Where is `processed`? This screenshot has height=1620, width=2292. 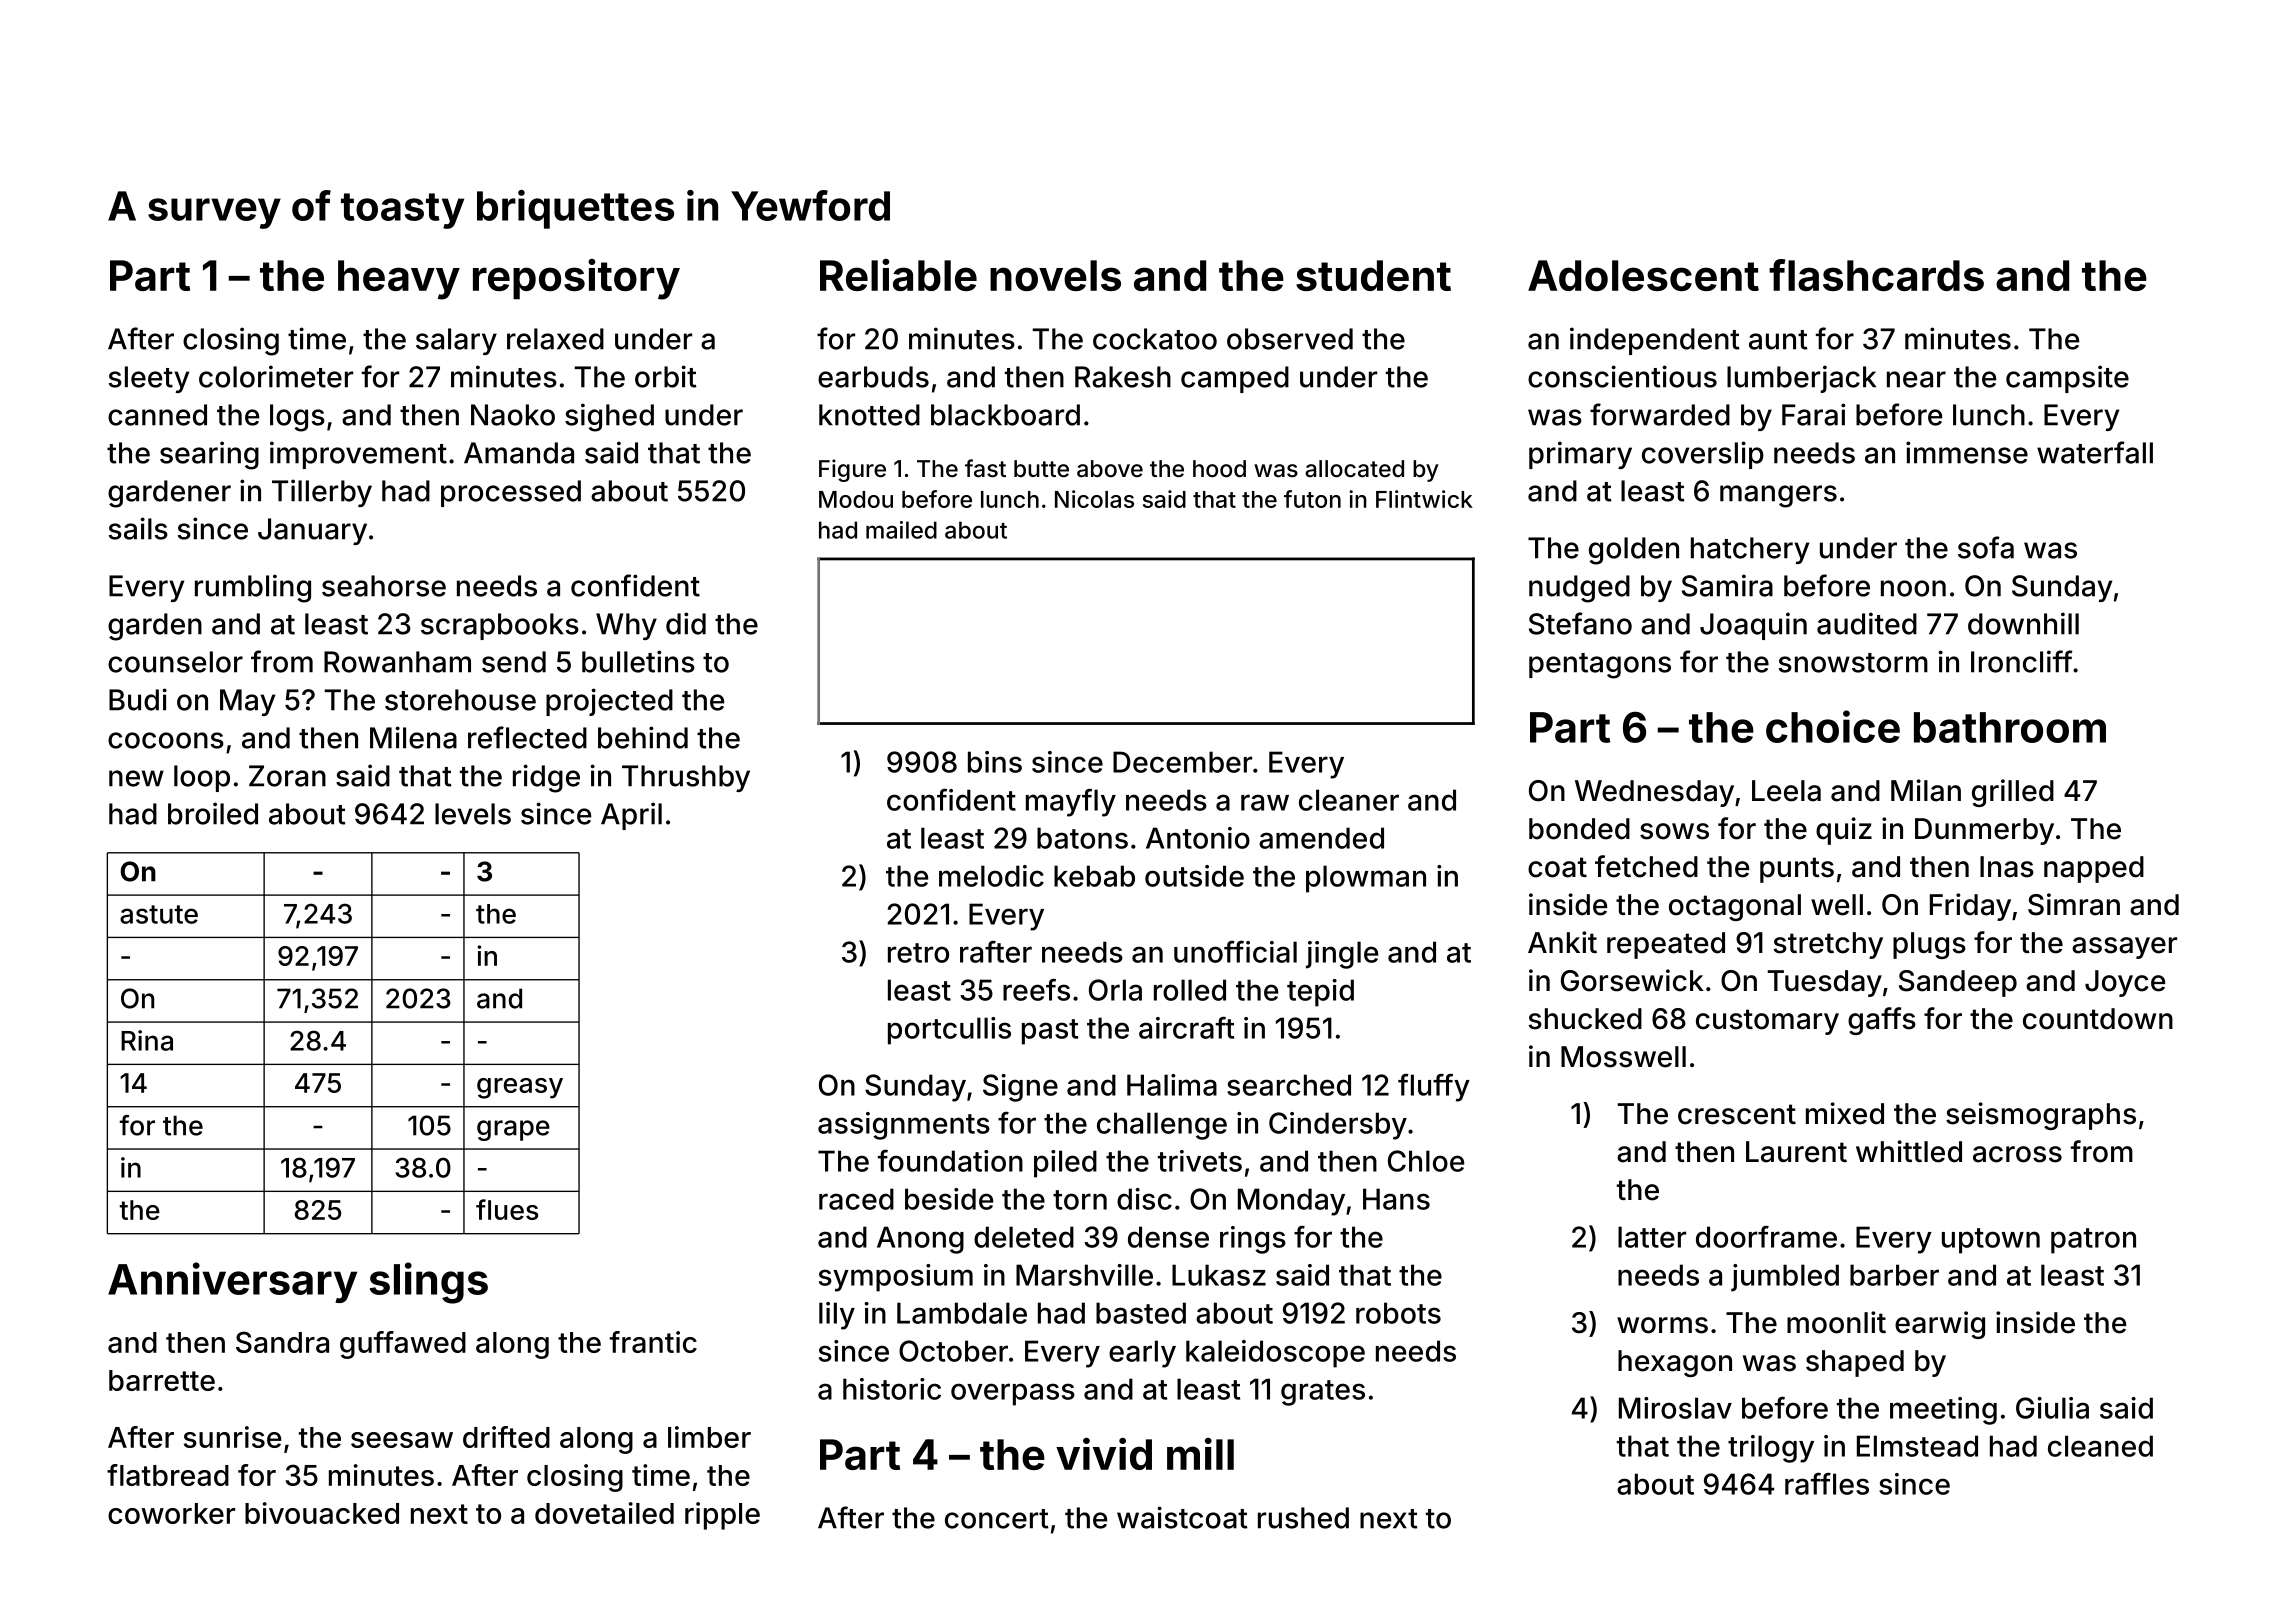
processed is located at coordinates (511, 493).
